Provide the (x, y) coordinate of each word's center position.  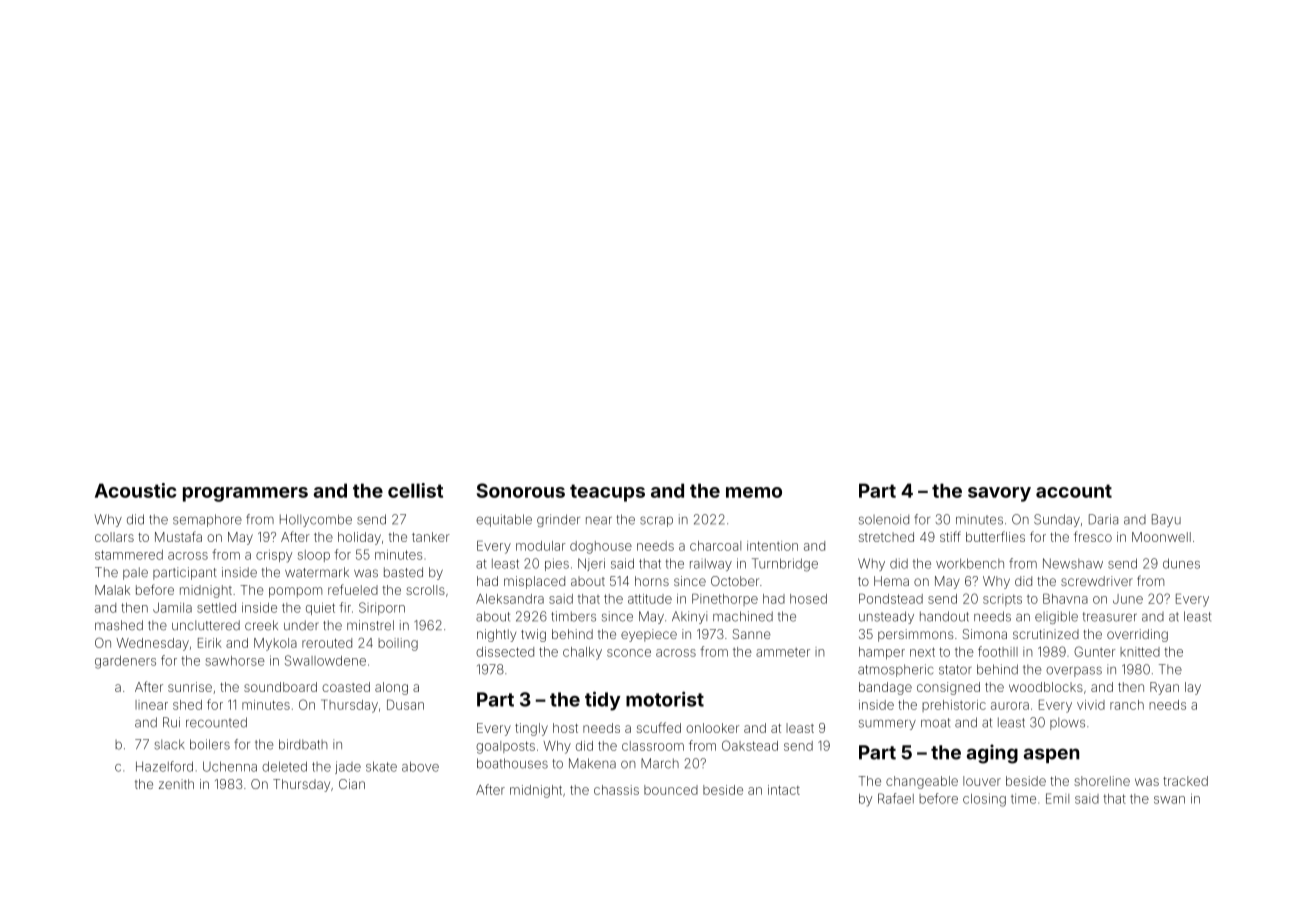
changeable (922, 782)
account (1074, 491)
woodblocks (1046, 687)
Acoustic (136, 490)
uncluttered (206, 625)
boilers (210, 744)
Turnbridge (785, 565)
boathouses (512, 763)
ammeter (783, 652)
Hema (891, 581)
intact (784, 790)
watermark (317, 572)
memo (754, 492)
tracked (1185, 781)
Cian (352, 784)
